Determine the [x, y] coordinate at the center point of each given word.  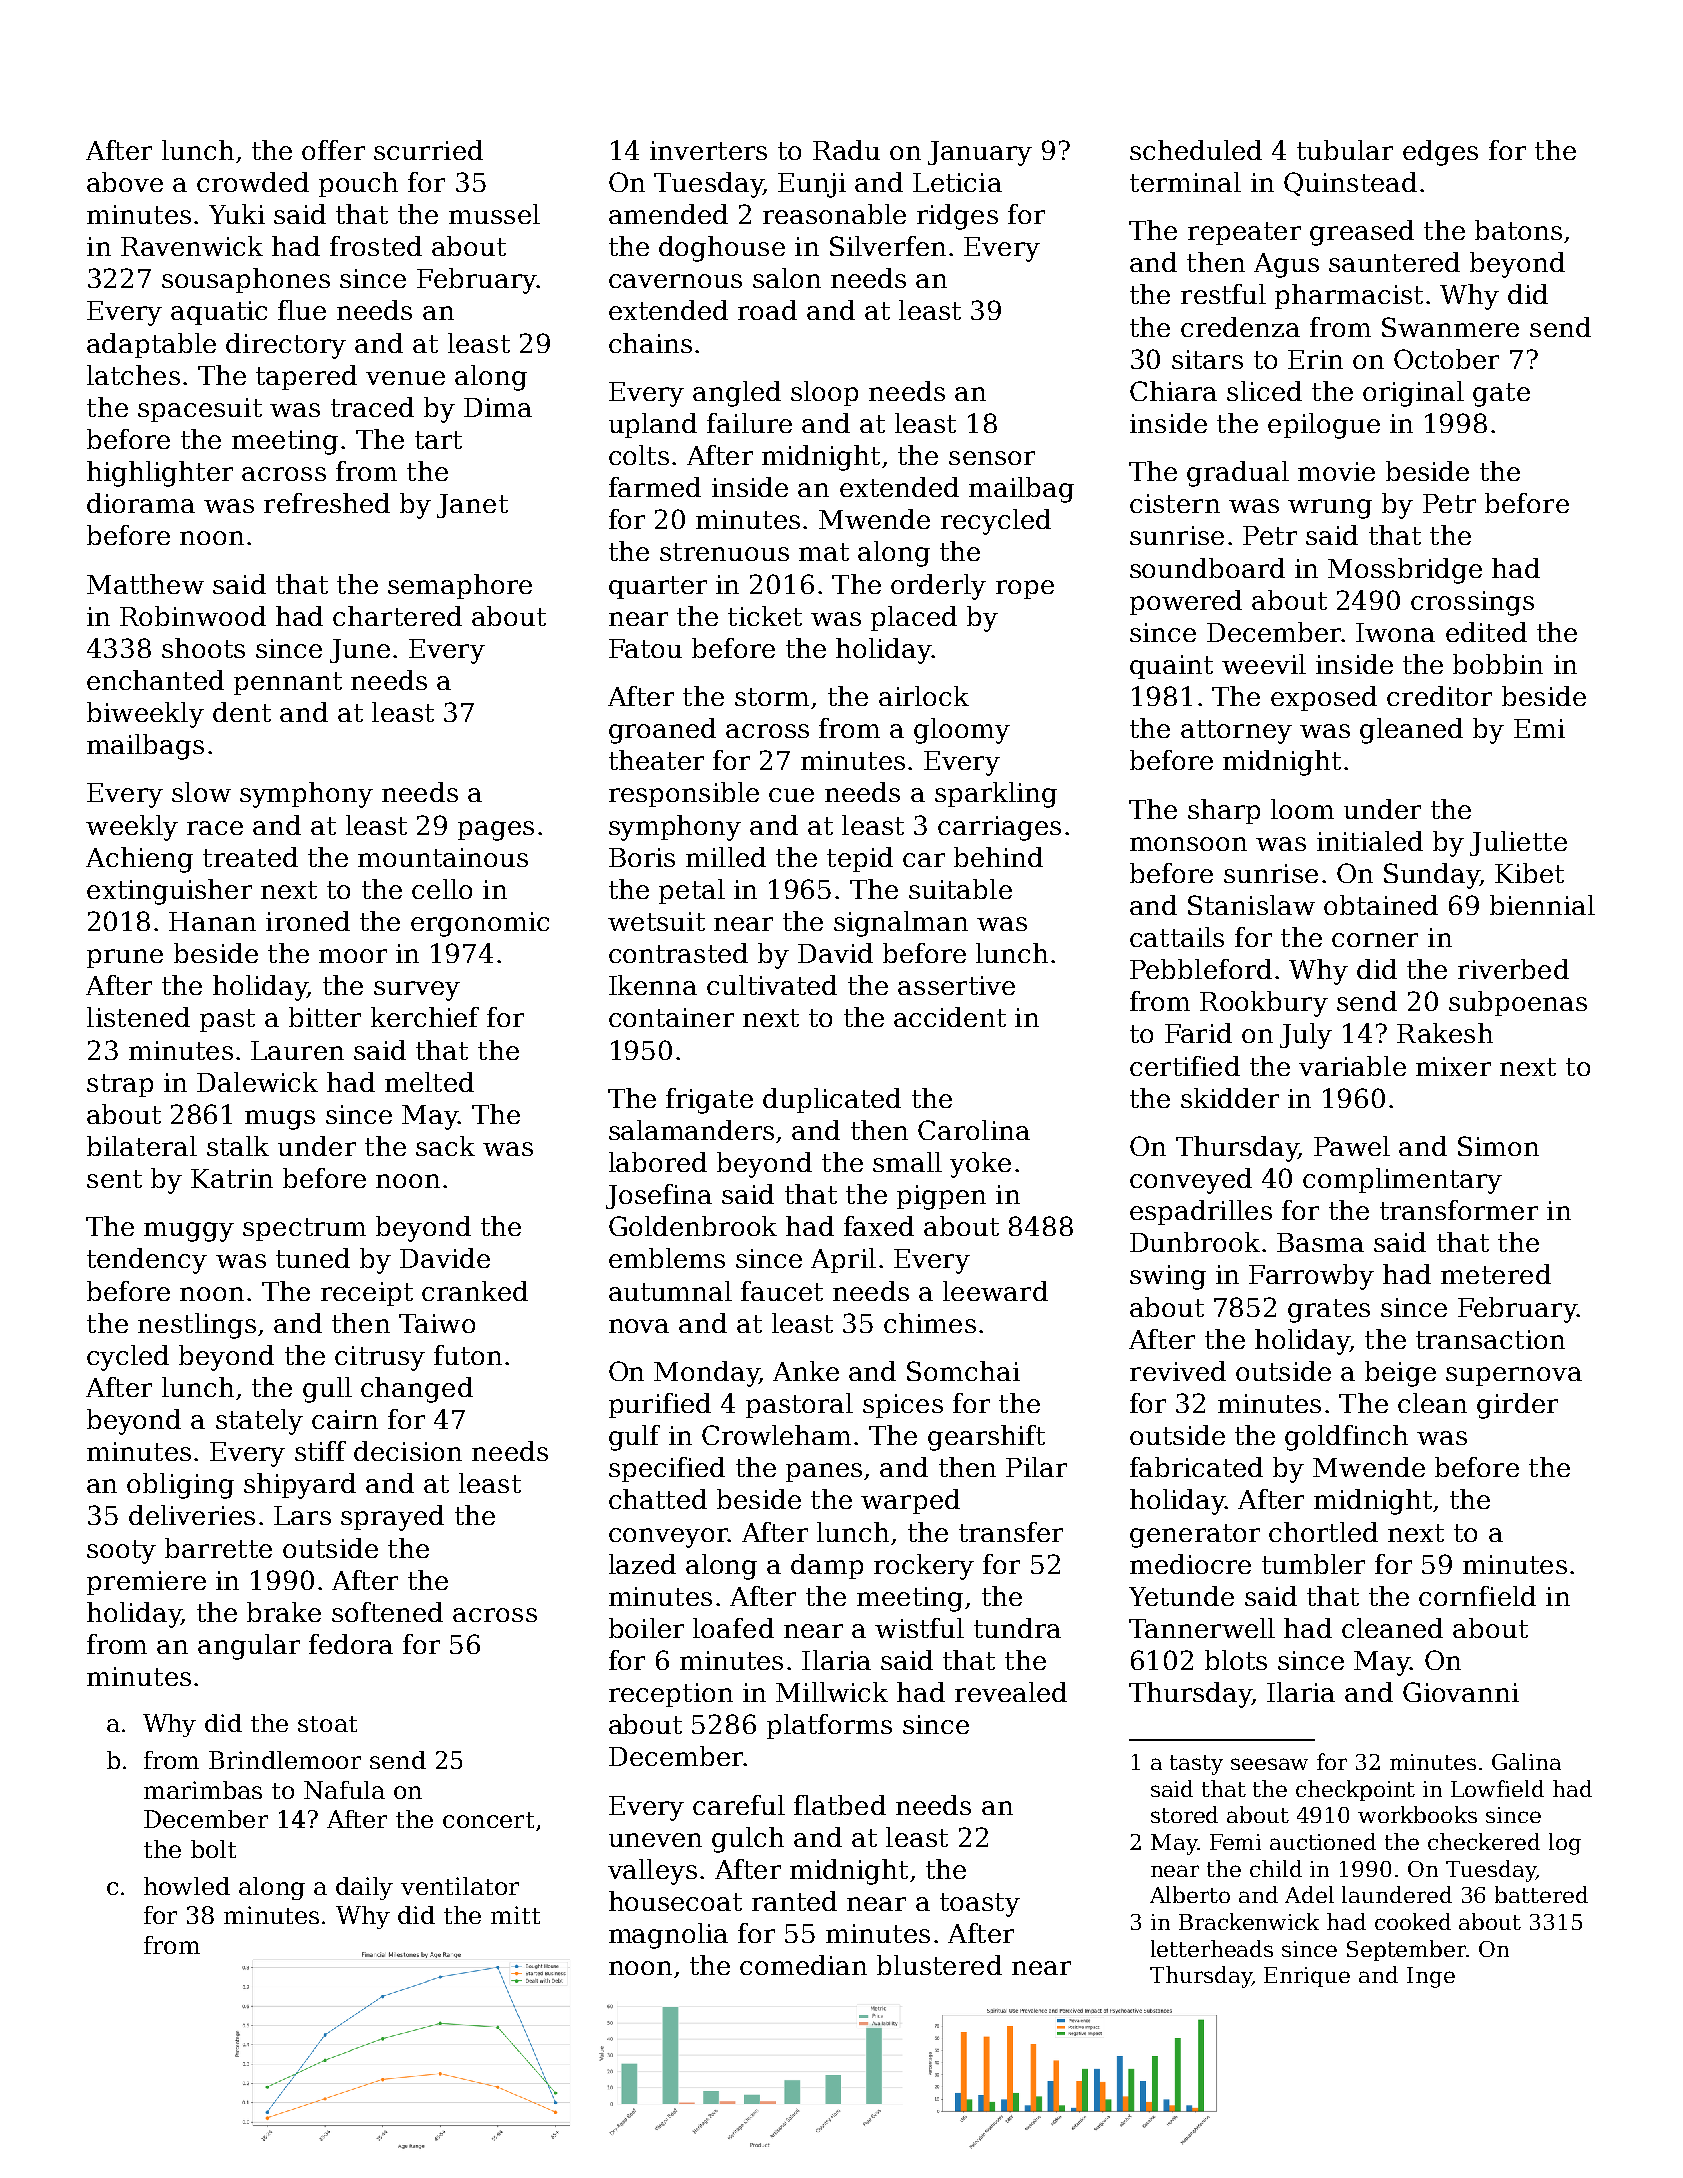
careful [739, 1805]
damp [827, 1566]
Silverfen [888, 246]
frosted [376, 246]
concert [488, 1820]
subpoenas [1518, 1003]
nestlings [197, 1326]
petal [692, 891]
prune [125, 958]
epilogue [1324, 426]
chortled [1323, 1532]
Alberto [1190, 1894]
